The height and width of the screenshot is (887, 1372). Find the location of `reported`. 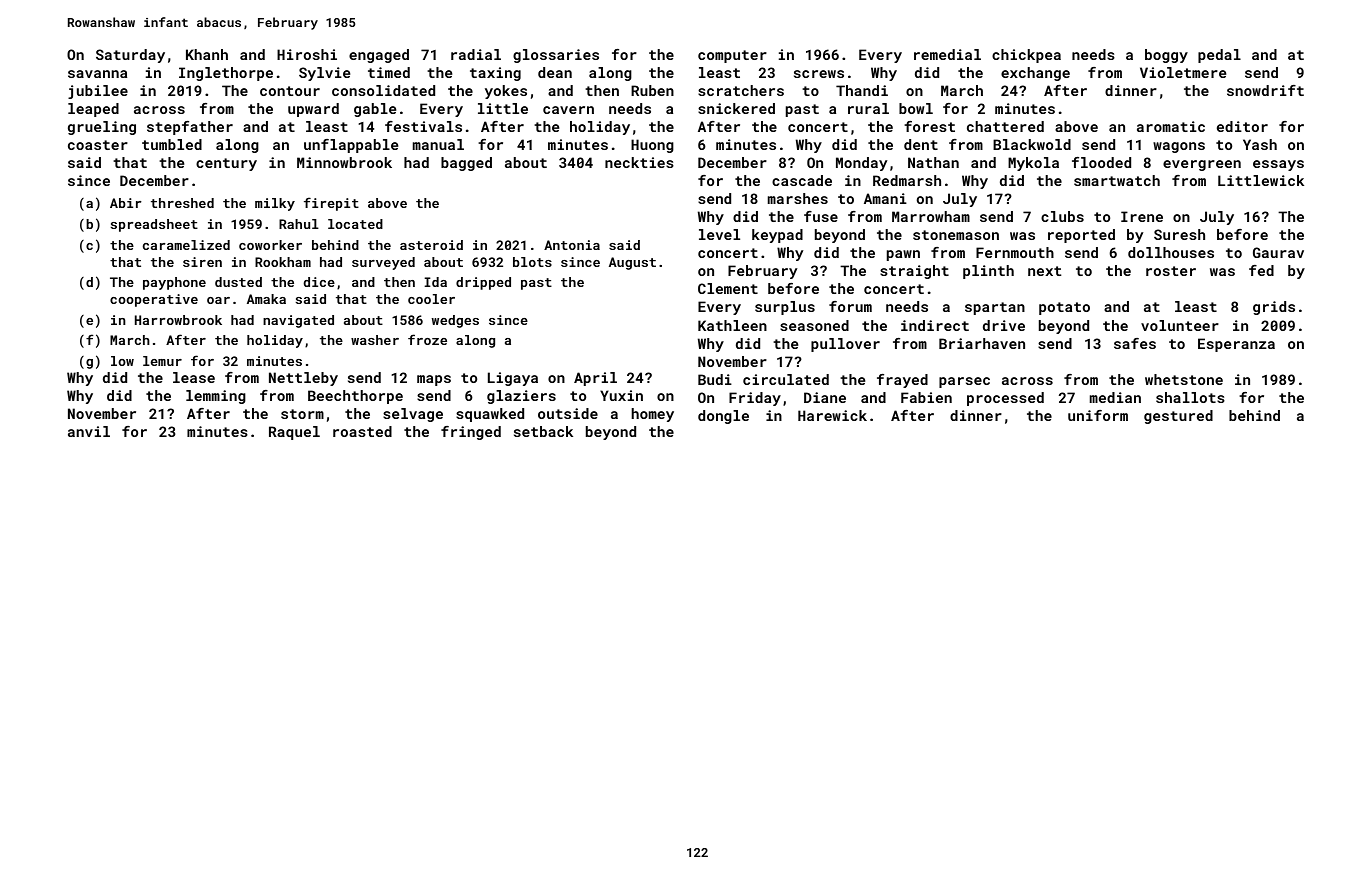

reported is located at coordinates (1081, 236).
